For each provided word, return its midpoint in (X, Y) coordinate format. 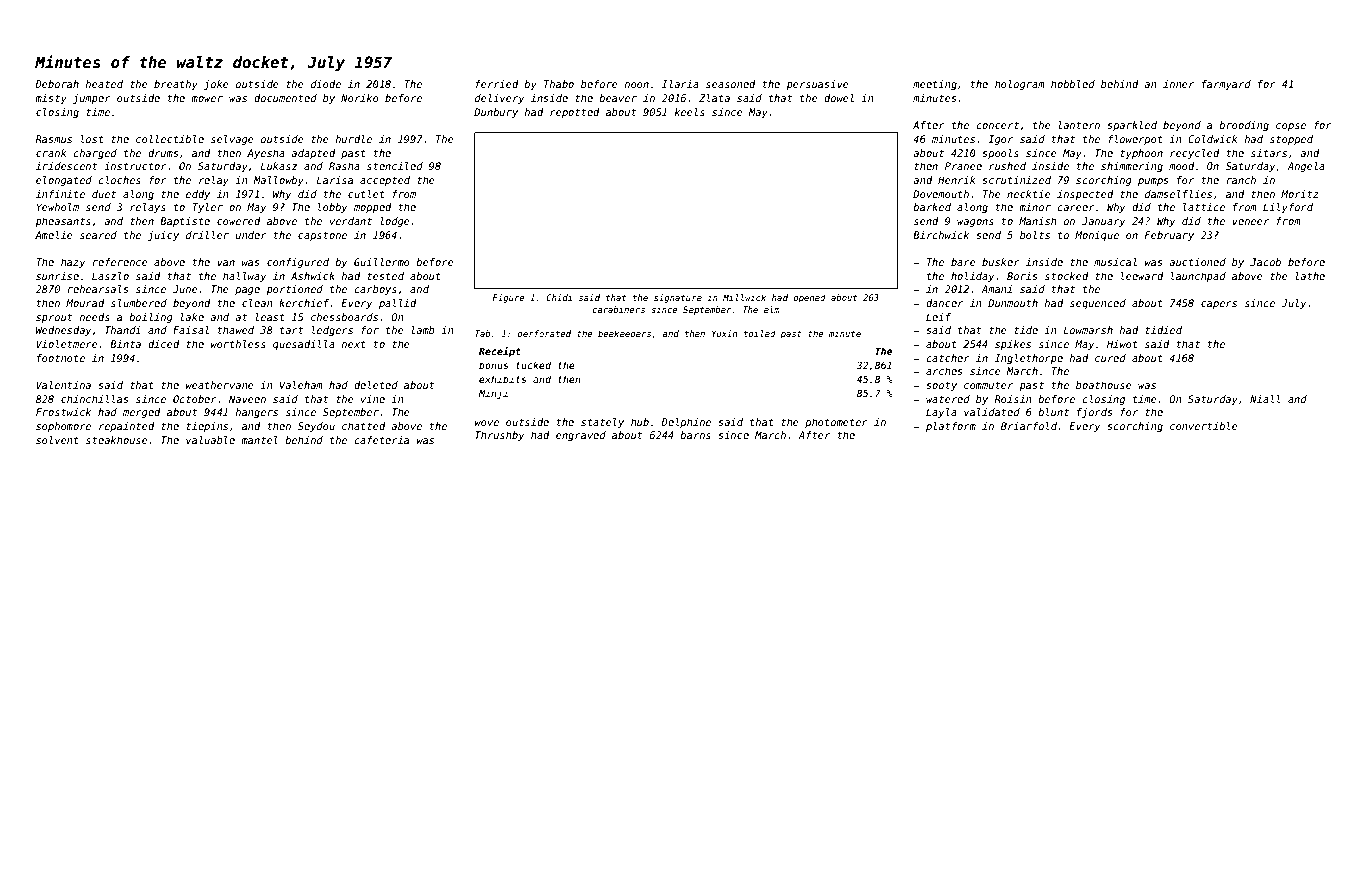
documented (285, 98)
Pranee (963, 166)
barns (695, 435)
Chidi (559, 297)
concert (997, 125)
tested (385, 276)
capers (1219, 305)
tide (1026, 330)
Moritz (1300, 194)
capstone (322, 236)
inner (1178, 84)
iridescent (66, 166)
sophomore (63, 427)
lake (192, 317)
